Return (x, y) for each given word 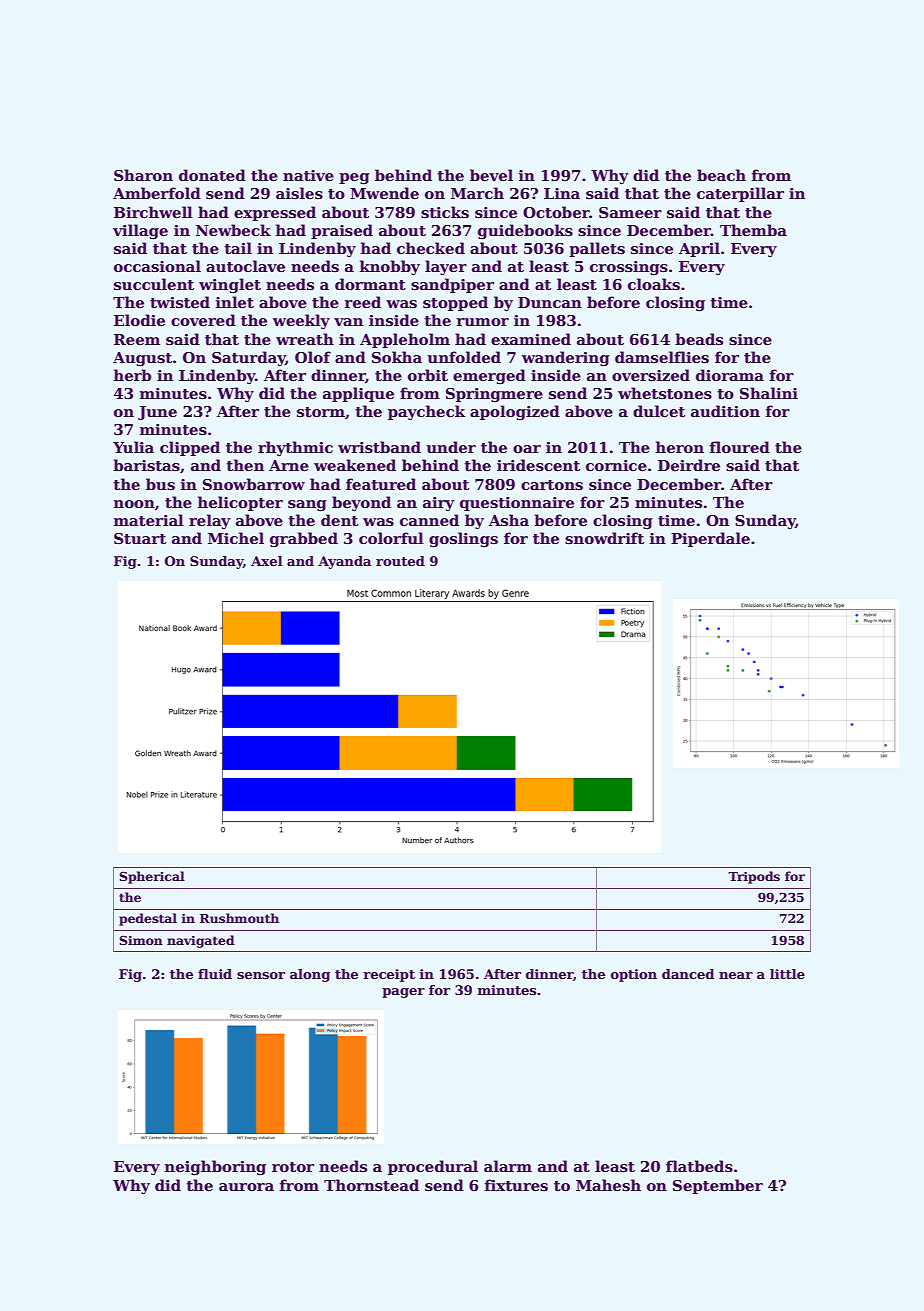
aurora (246, 1187)
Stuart (140, 538)
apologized (515, 413)
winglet (230, 286)
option (634, 975)
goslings (463, 540)
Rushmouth (239, 918)
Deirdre (689, 465)
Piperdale (710, 539)
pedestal (148, 919)
